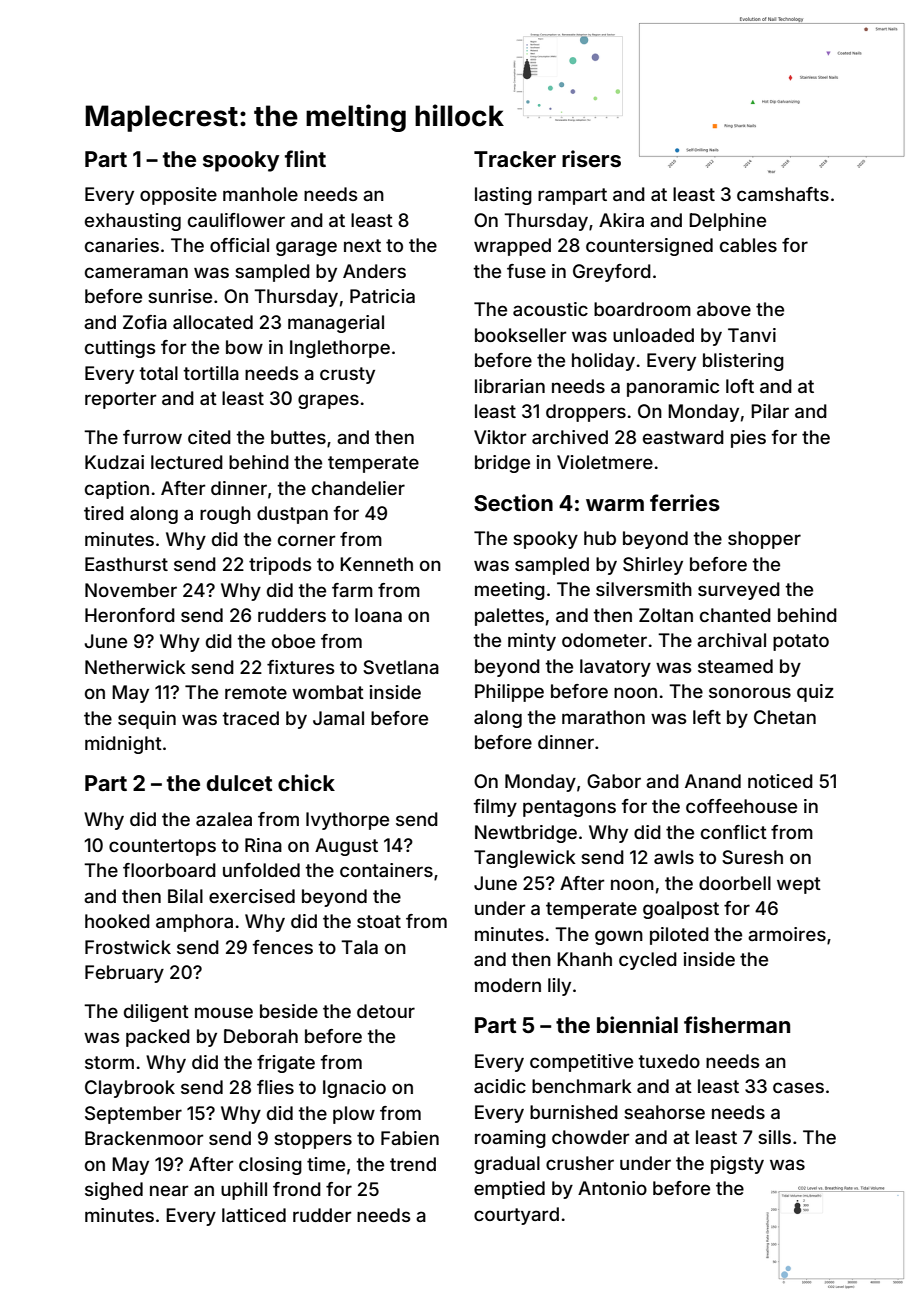 The image size is (924, 1308). I want to click on Brackenmoor, so click(144, 1138).
